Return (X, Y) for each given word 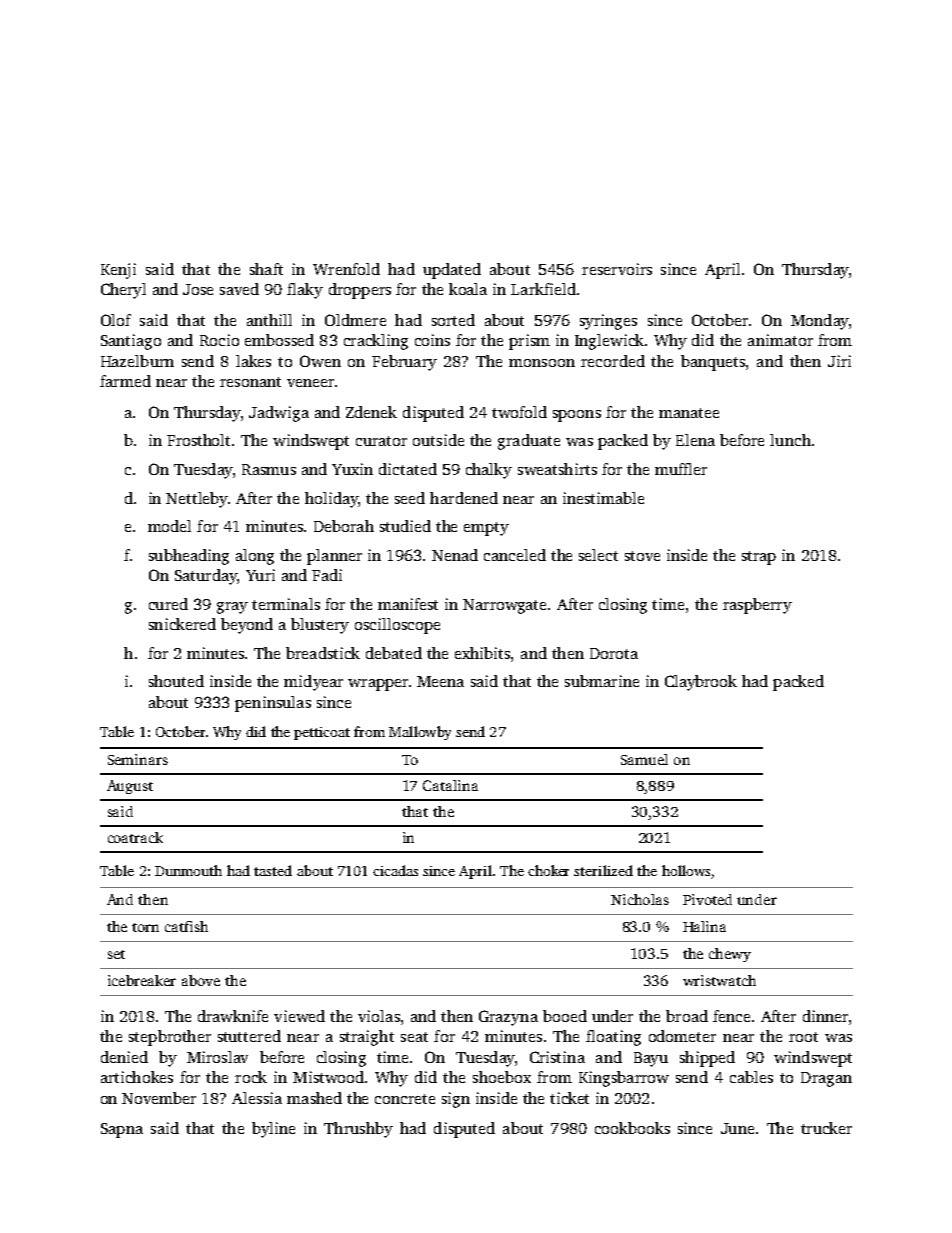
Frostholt (198, 440)
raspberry (757, 606)
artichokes (137, 1077)
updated (452, 271)
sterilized (603, 870)
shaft (266, 269)
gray (232, 608)
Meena (440, 681)
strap (759, 558)
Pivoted (707, 899)
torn (145, 927)
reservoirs (617, 269)
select (598, 555)
